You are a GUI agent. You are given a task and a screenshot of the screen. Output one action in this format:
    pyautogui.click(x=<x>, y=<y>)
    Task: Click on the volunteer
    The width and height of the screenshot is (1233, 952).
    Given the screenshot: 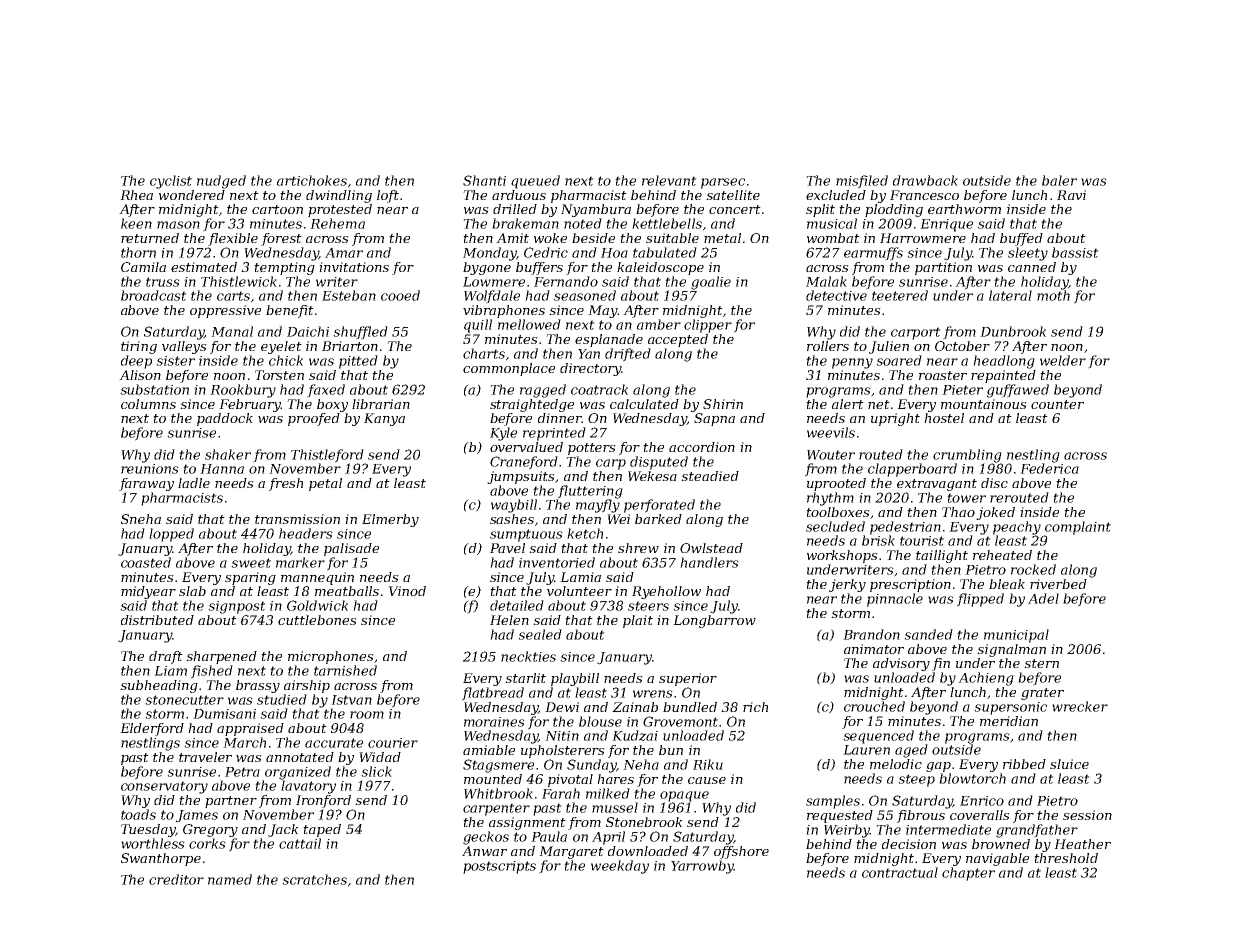 What is the action you would take?
    pyautogui.click(x=579, y=591)
